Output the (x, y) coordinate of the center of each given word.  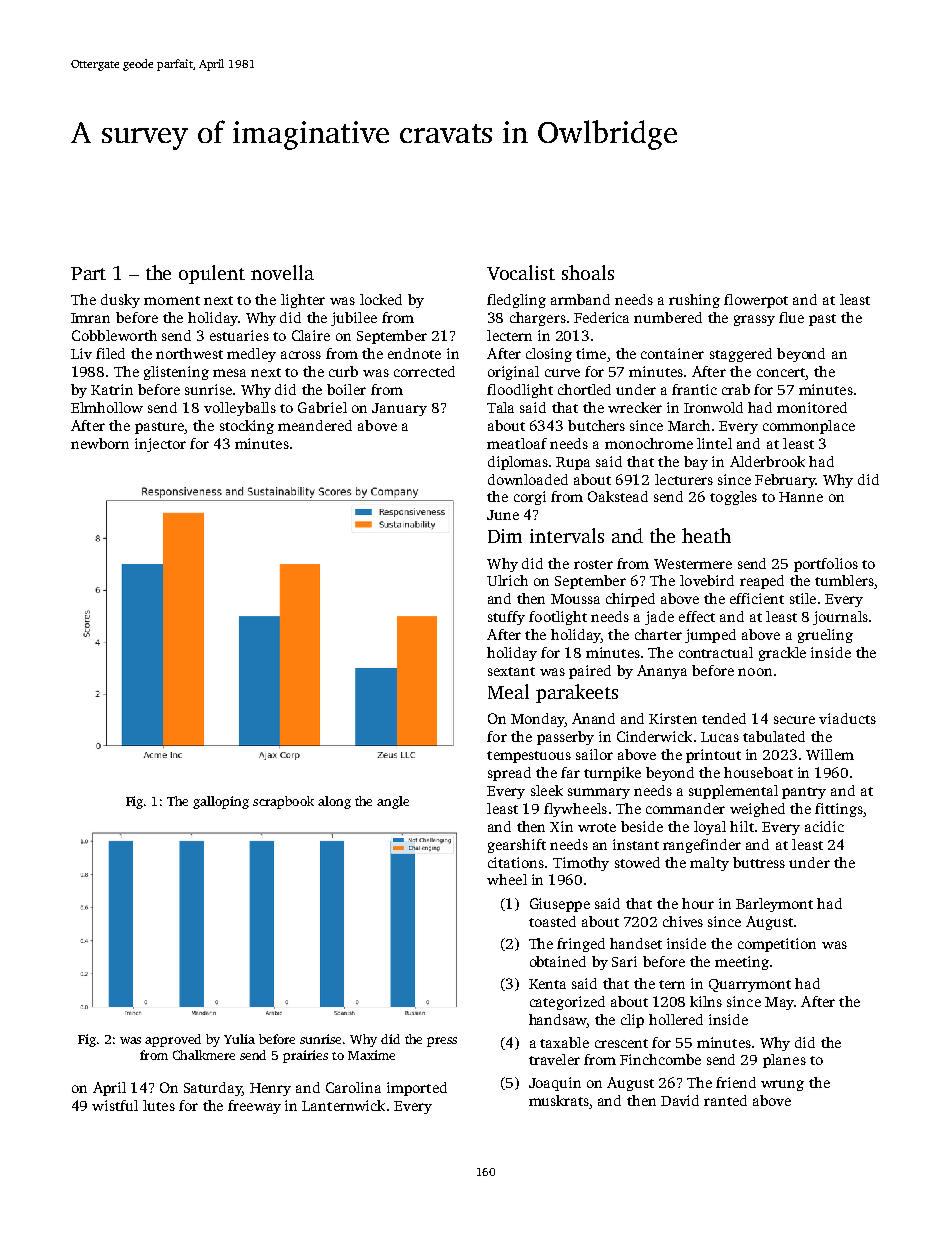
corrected (424, 371)
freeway (254, 1107)
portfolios (826, 565)
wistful (115, 1105)
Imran (90, 318)
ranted (725, 1100)
